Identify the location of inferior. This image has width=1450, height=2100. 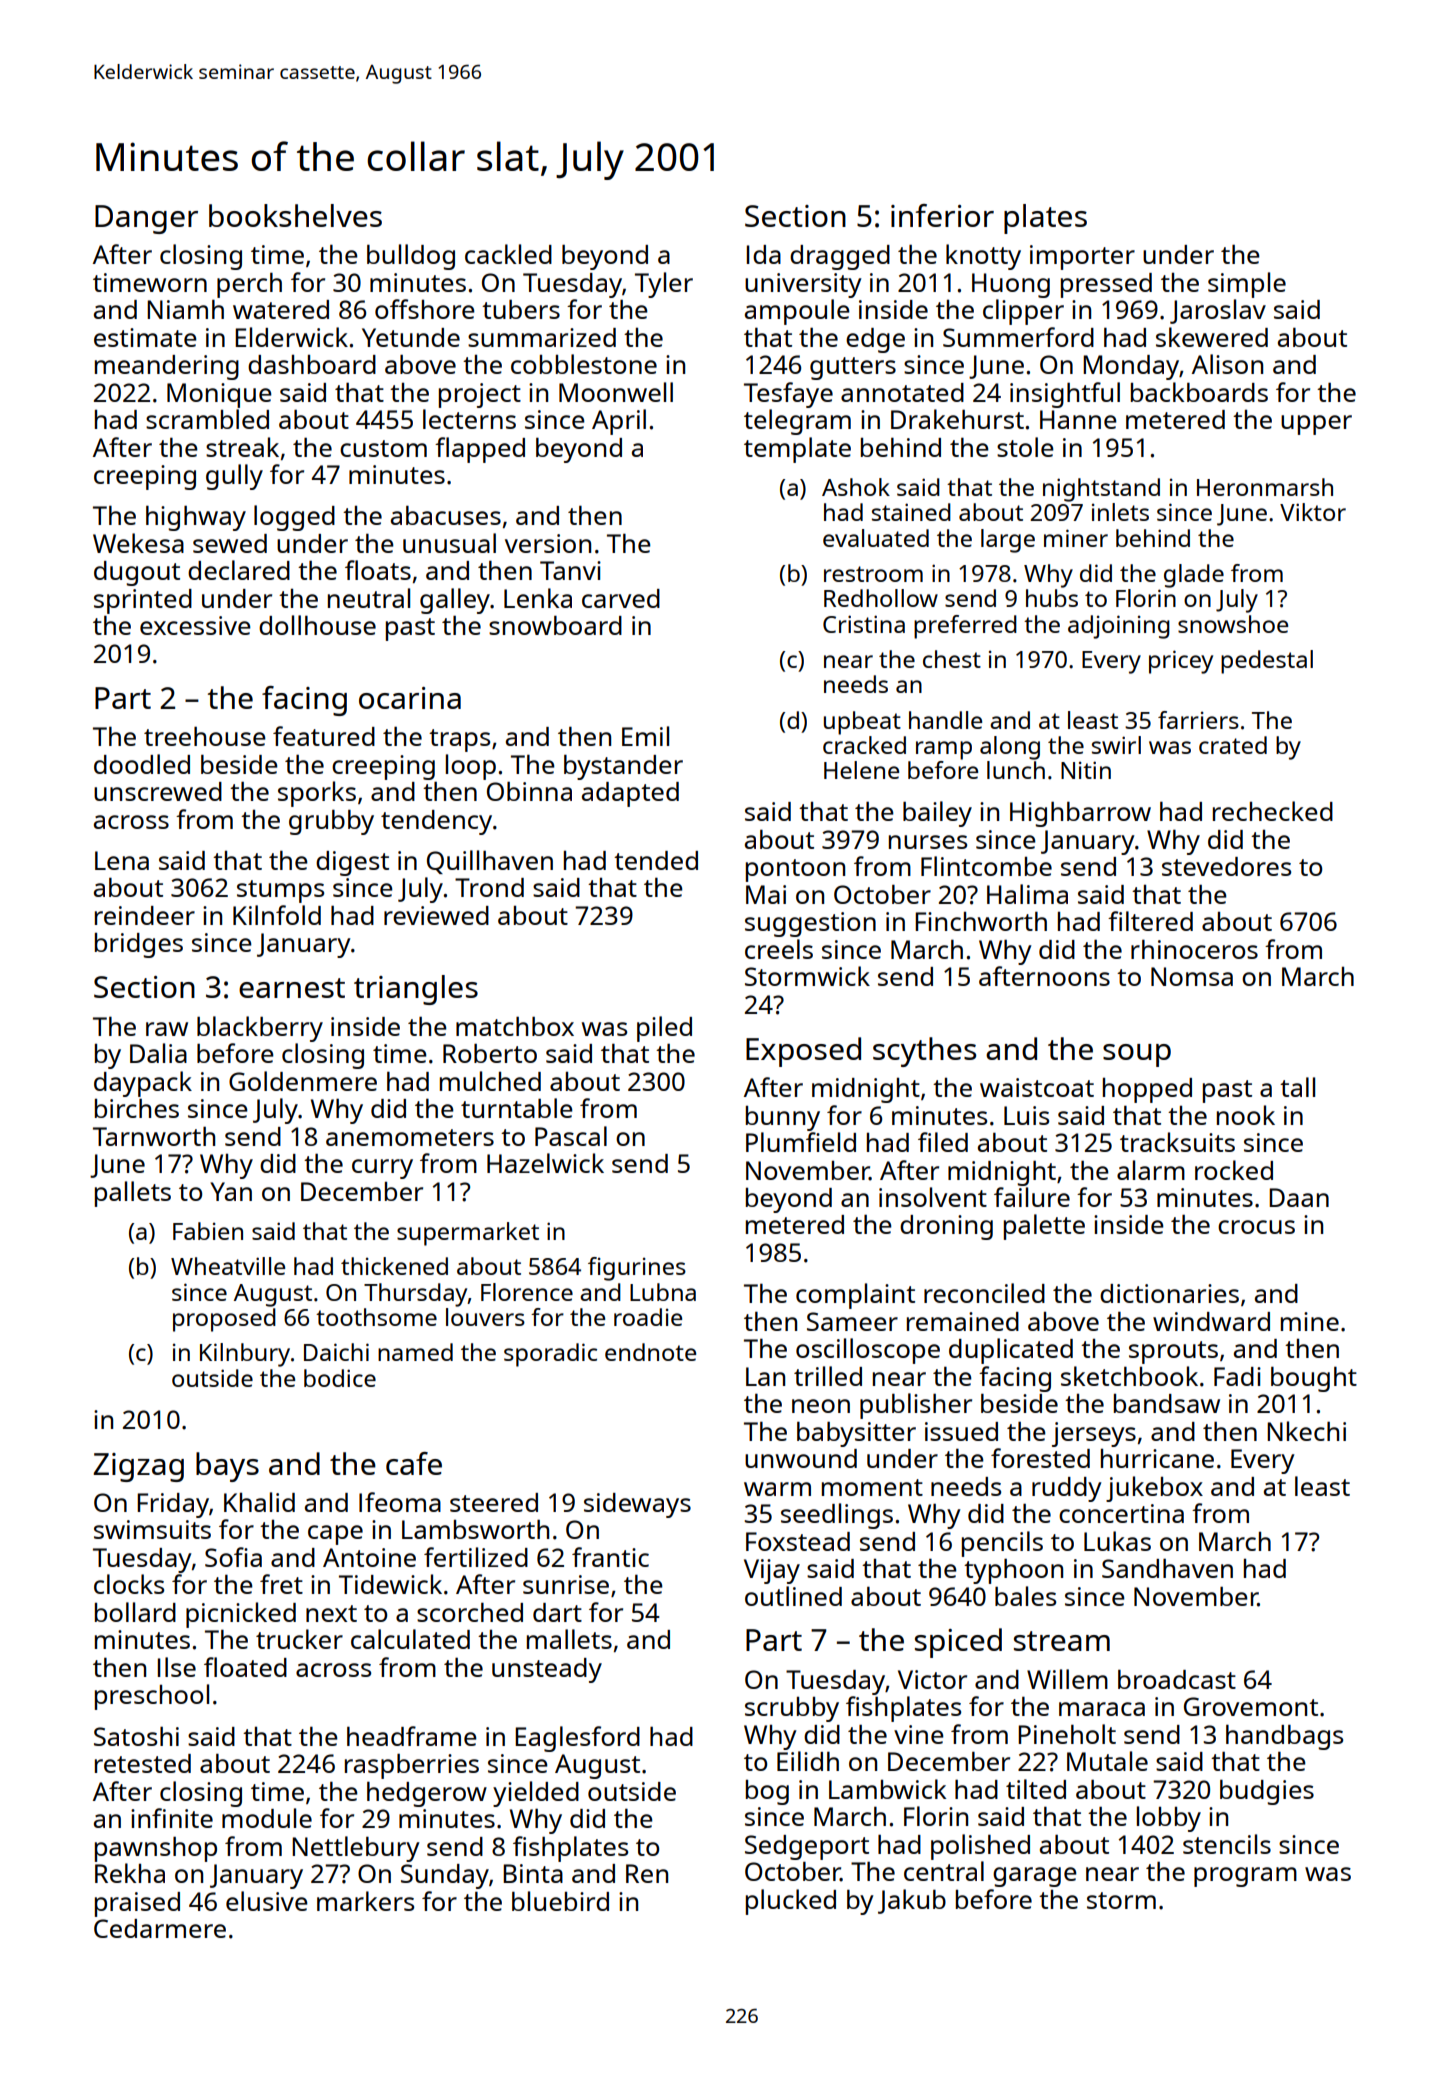
(942, 215).
